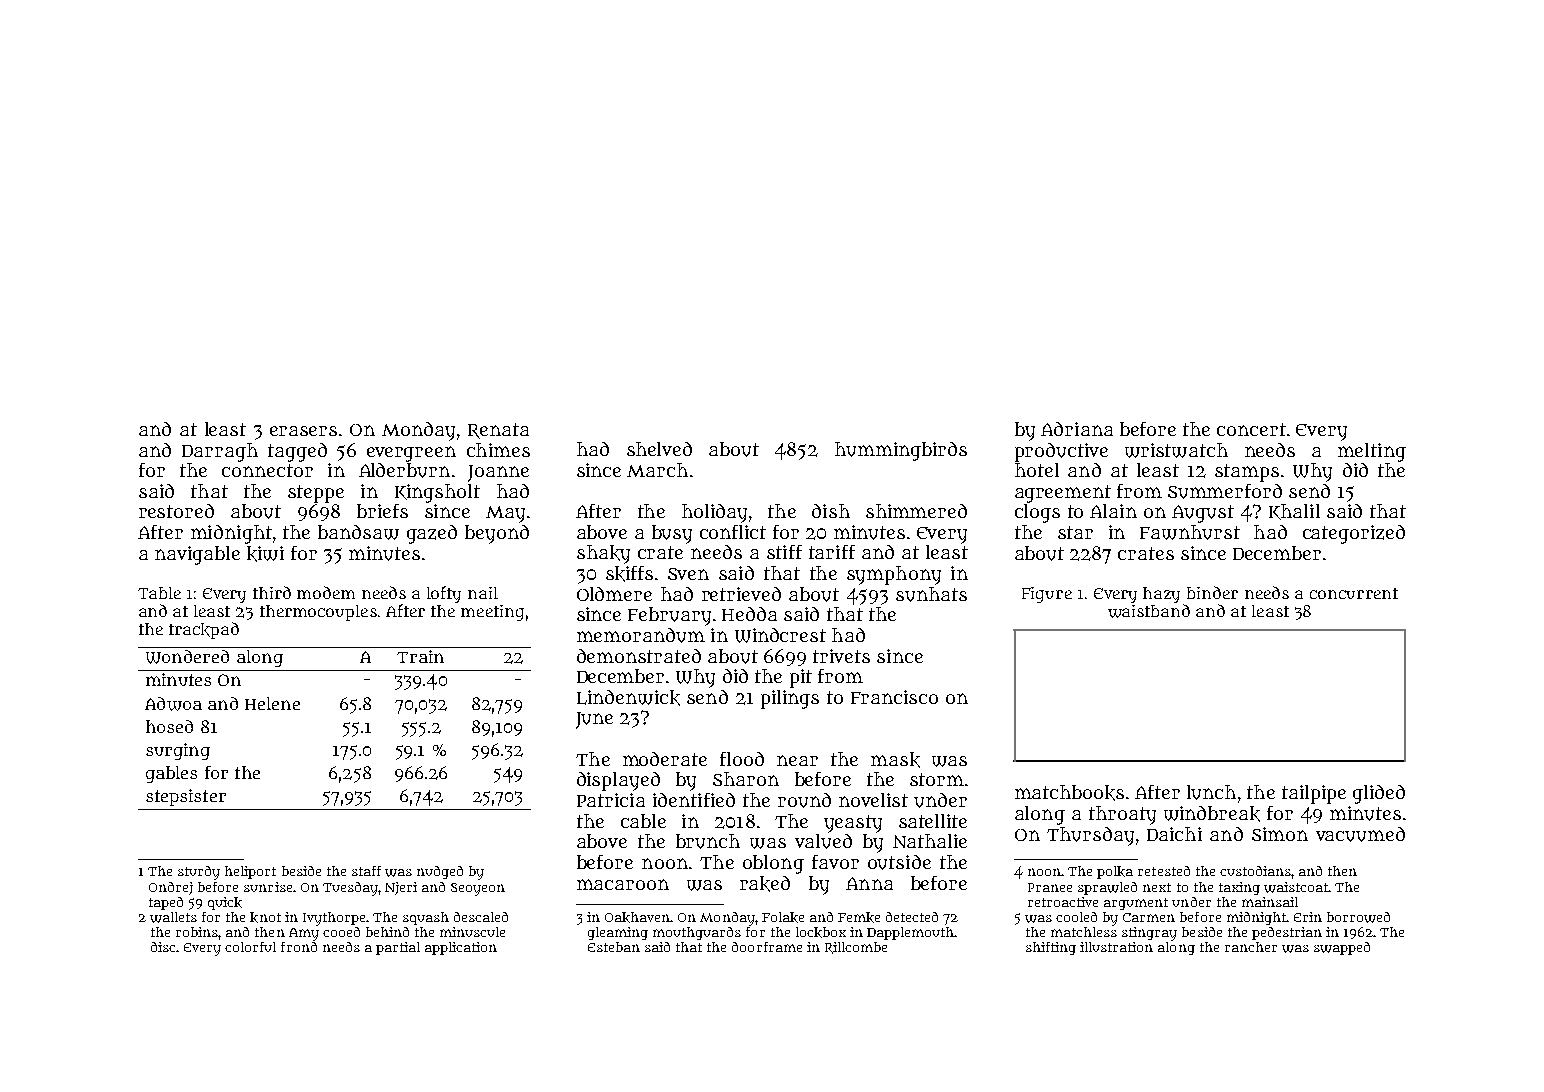 The height and width of the page is (1092, 1544). I want to click on windbreak, so click(1212, 814).
